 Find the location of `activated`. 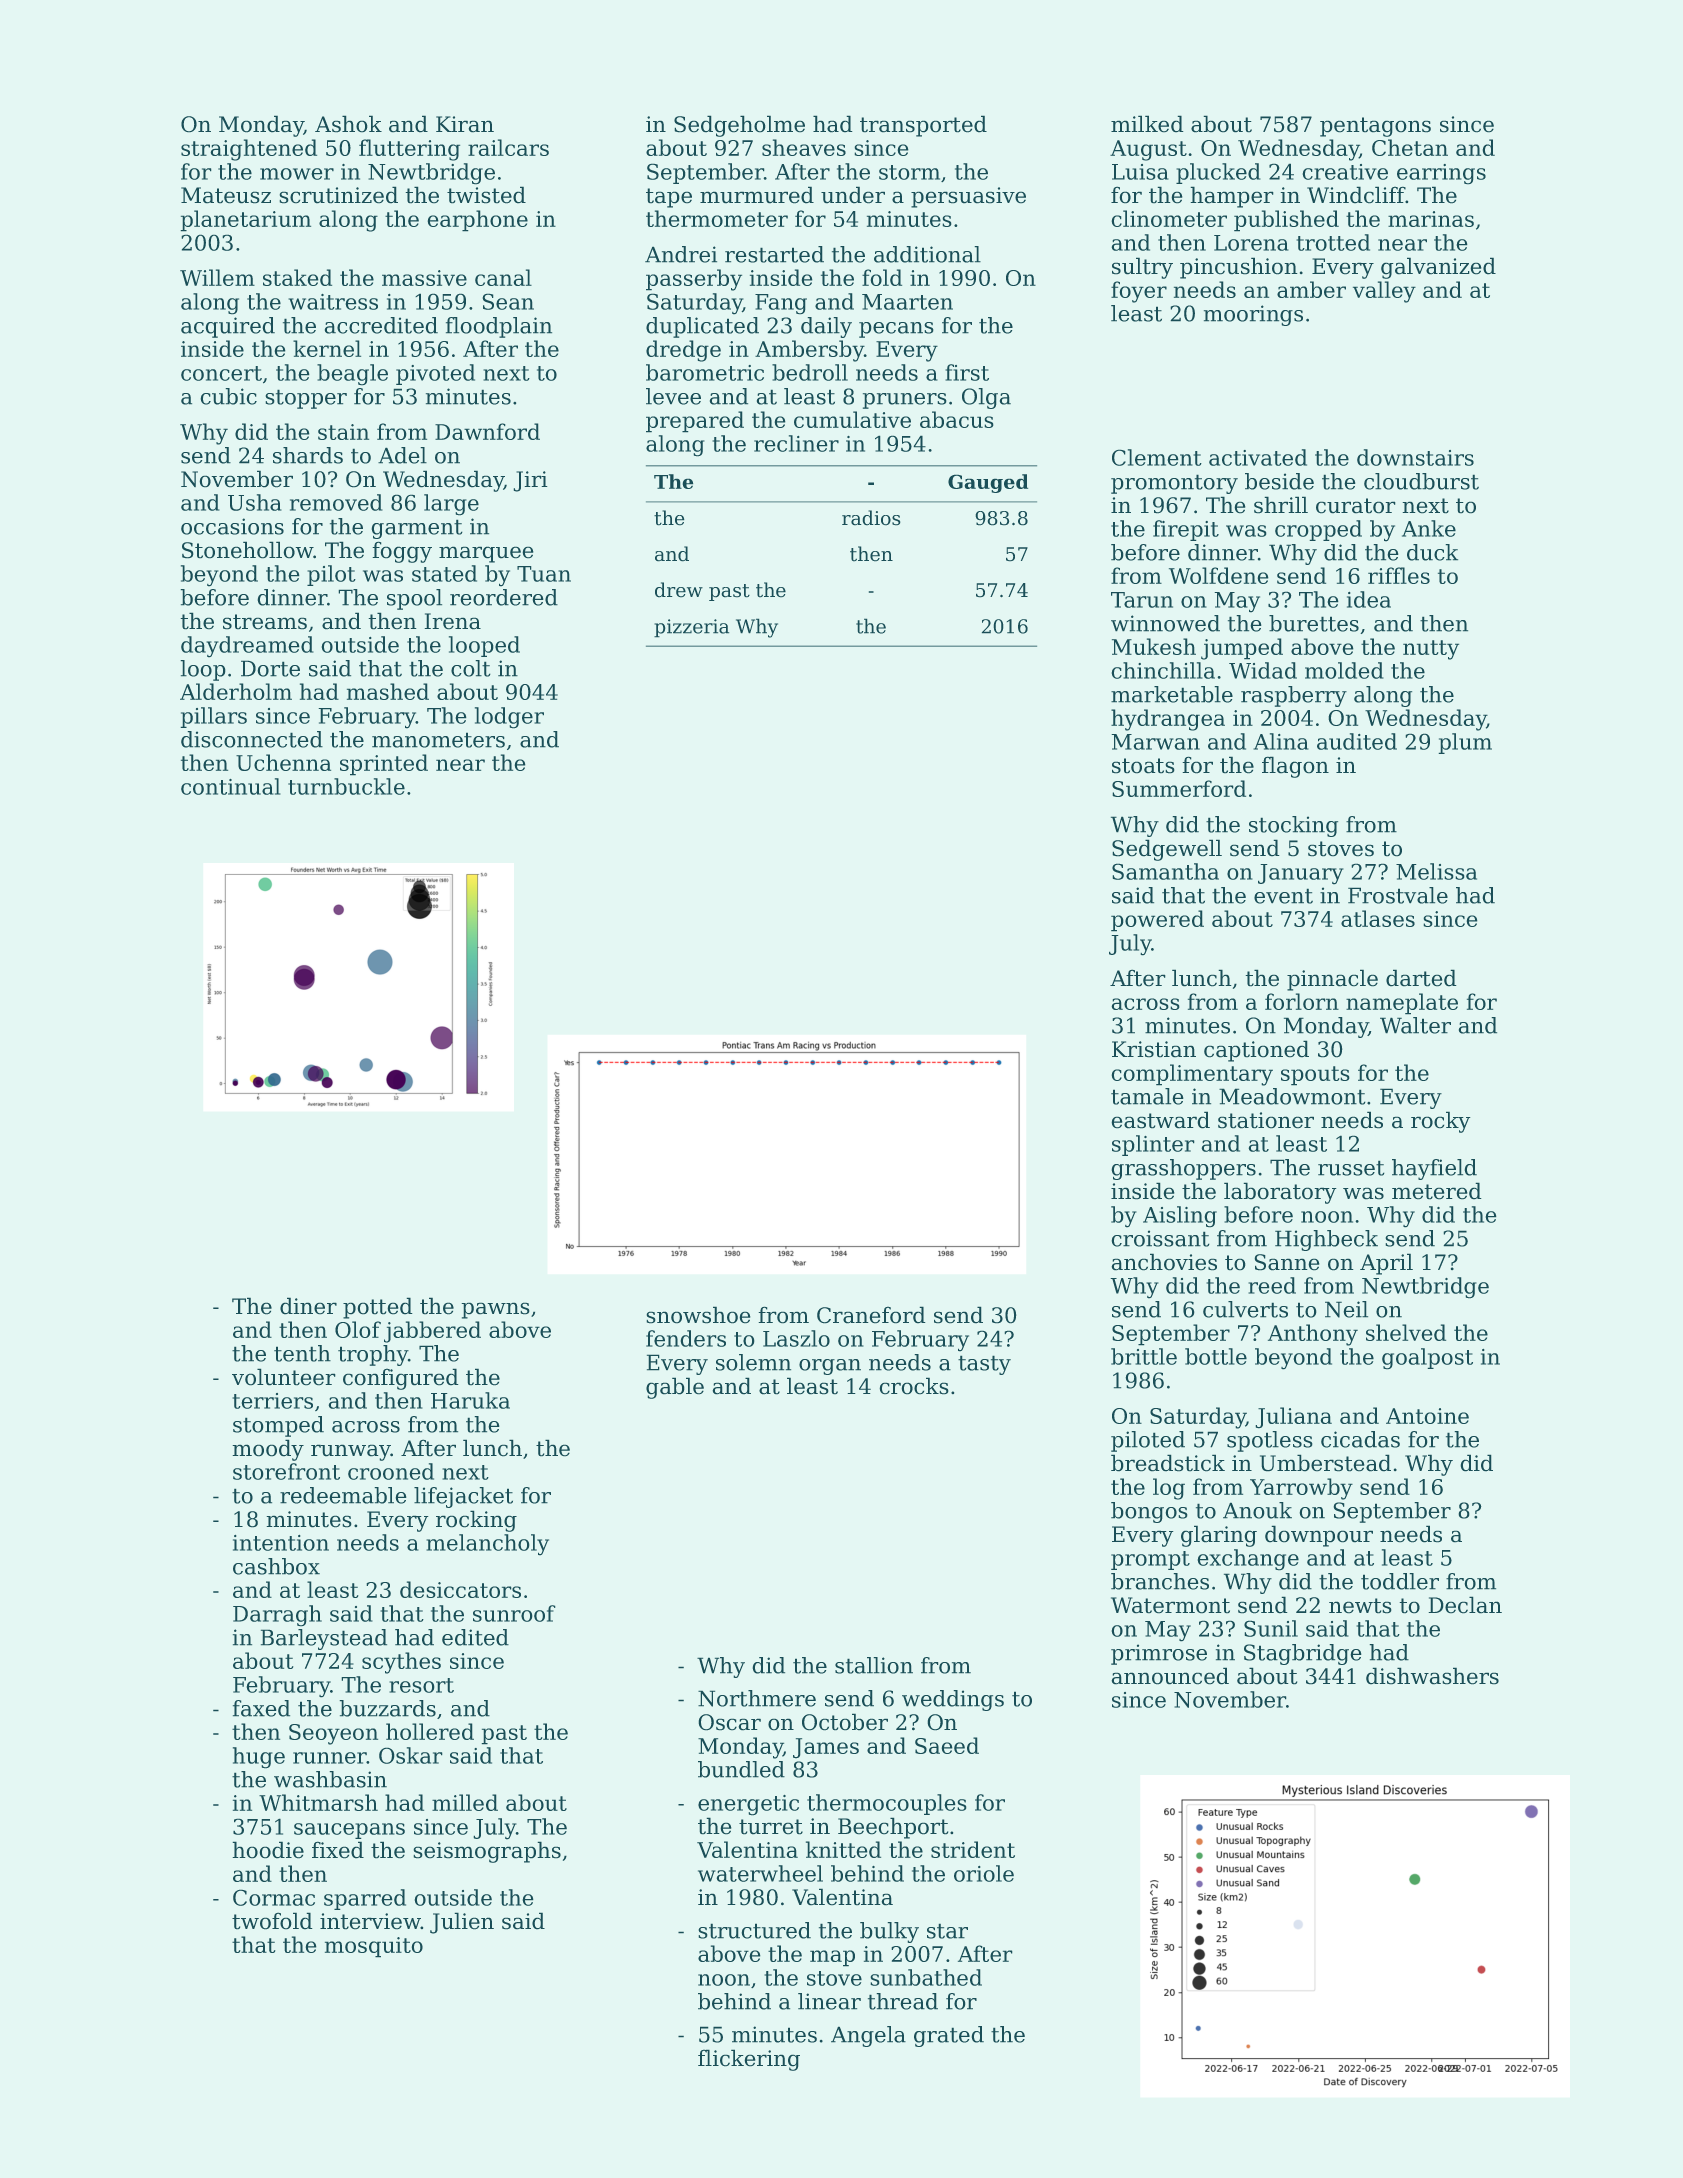

activated is located at coordinates (1258, 457).
